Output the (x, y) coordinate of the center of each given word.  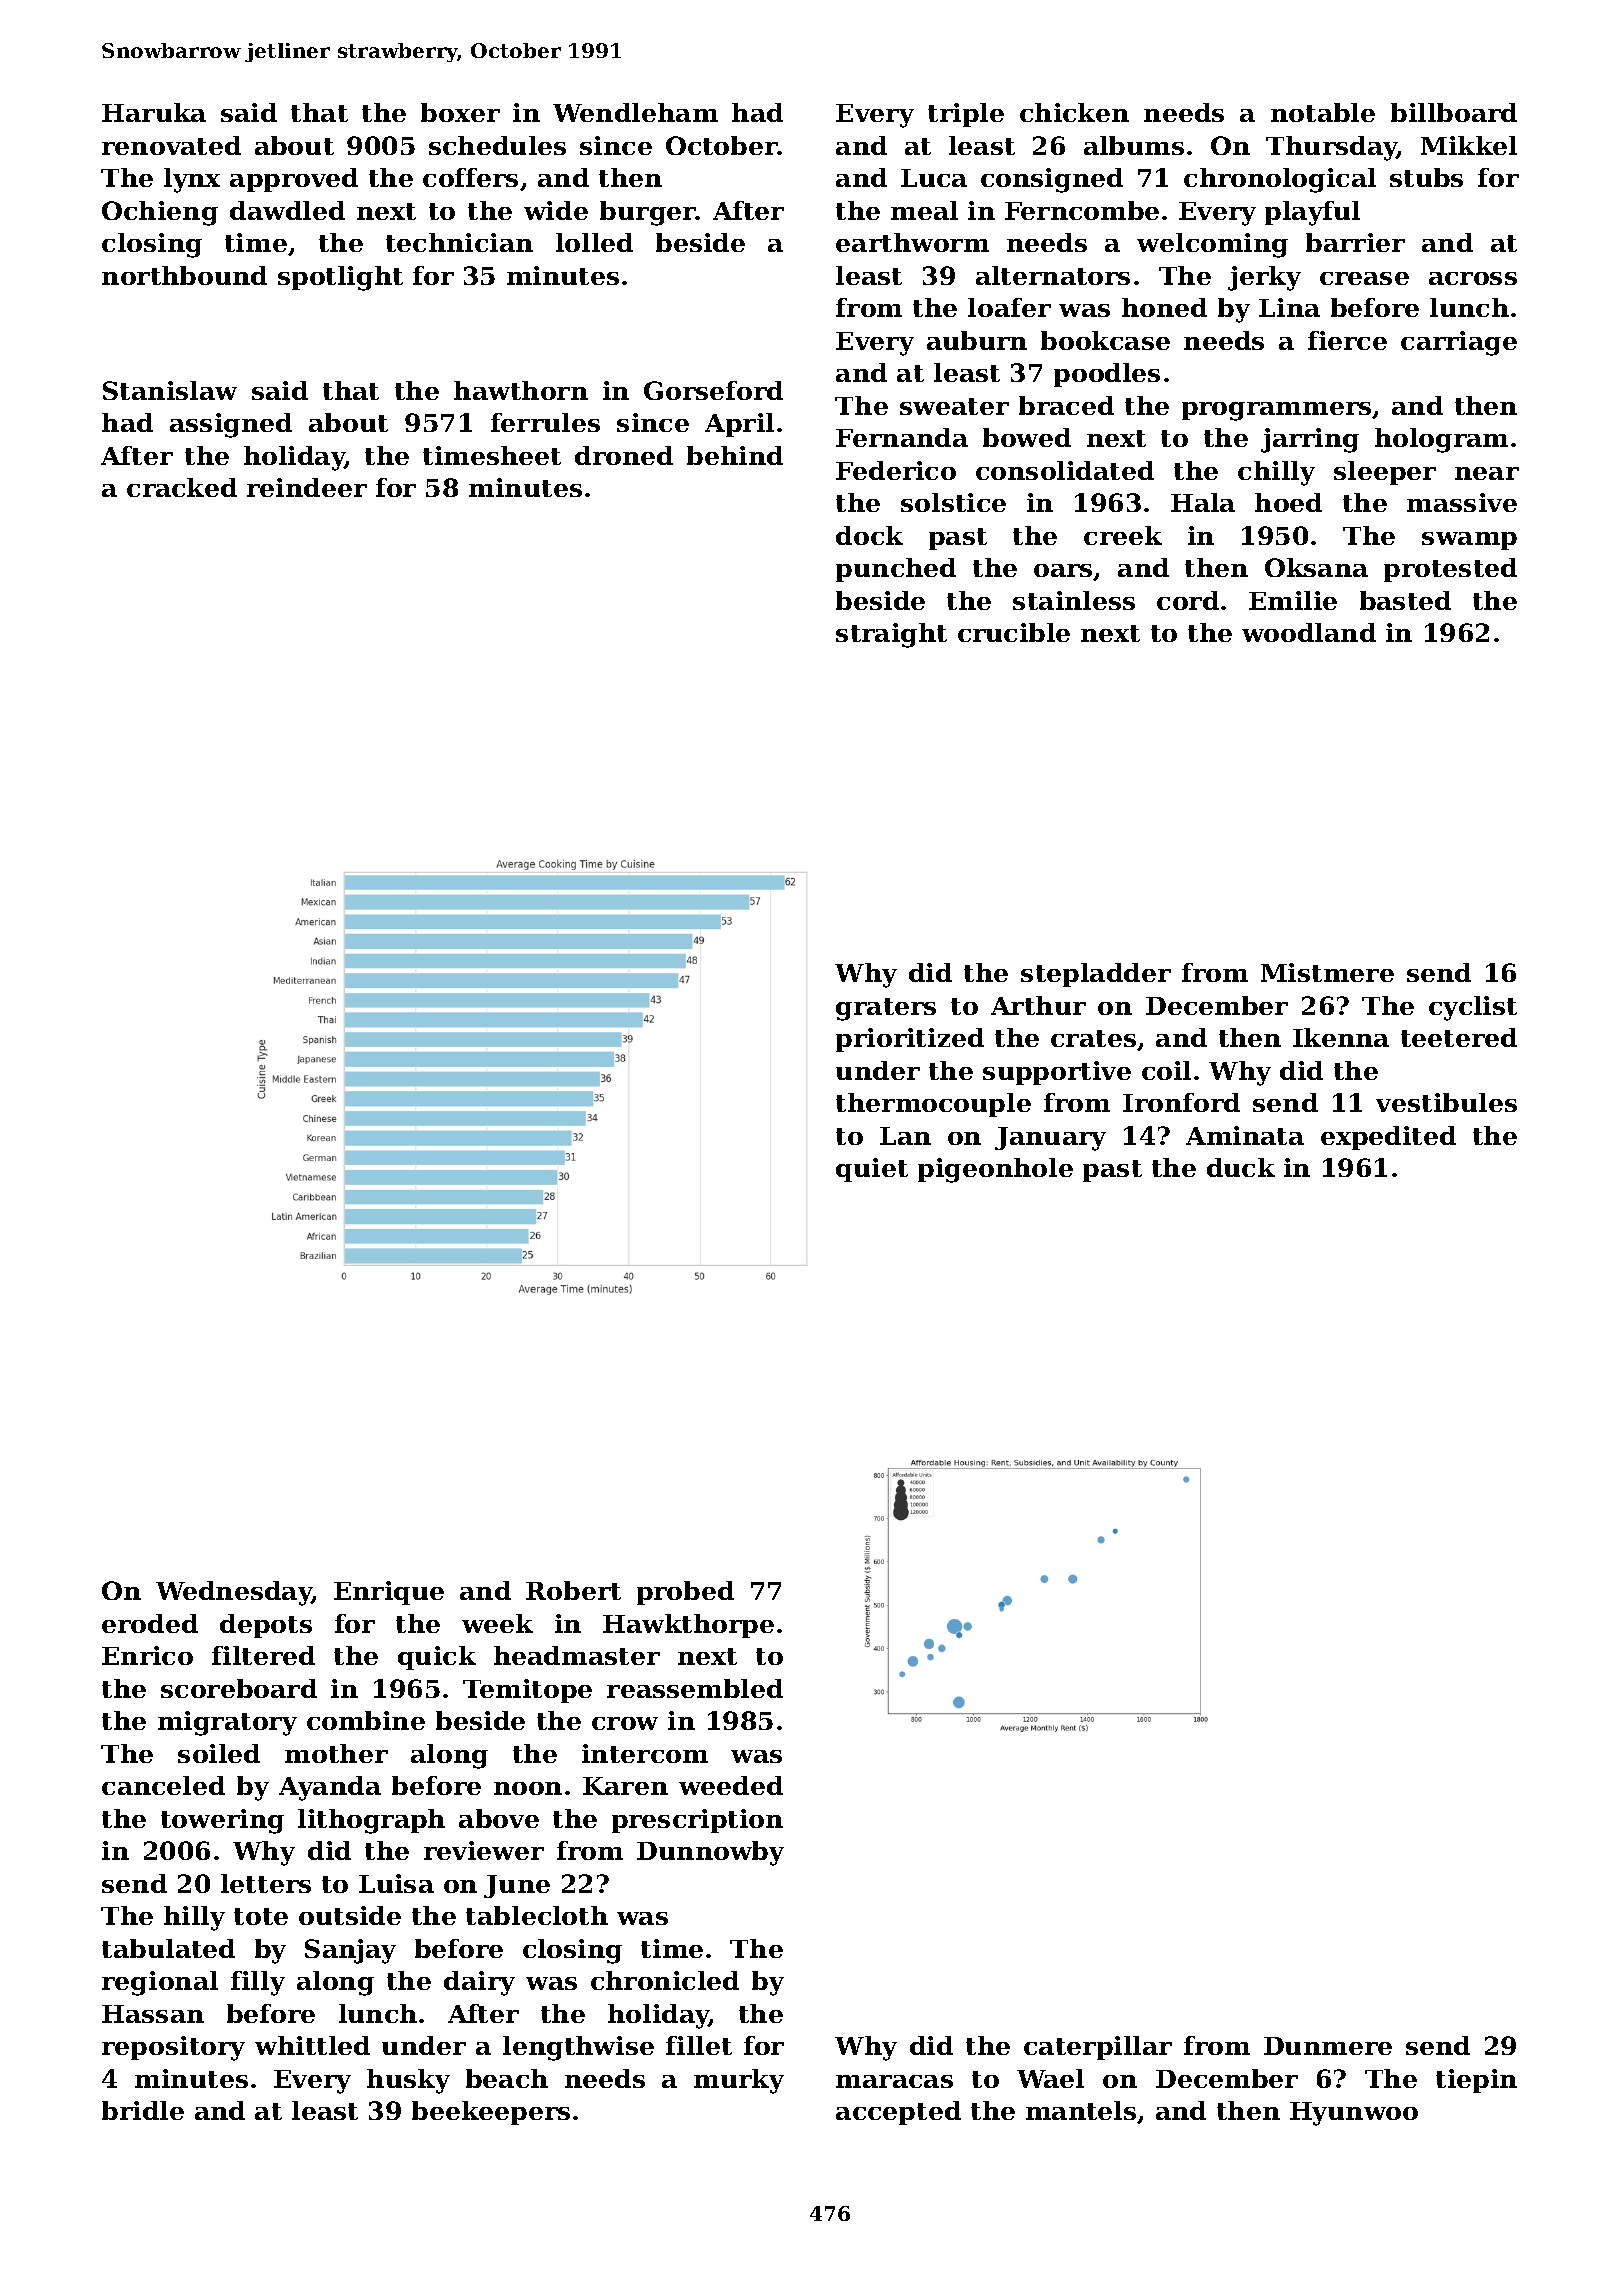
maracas (894, 2081)
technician (459, 242)
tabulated (168, 1948)
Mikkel (1469, 145)
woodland (1309, 632)
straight (891, 635)
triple (966, 115)
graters (886, 1009)
